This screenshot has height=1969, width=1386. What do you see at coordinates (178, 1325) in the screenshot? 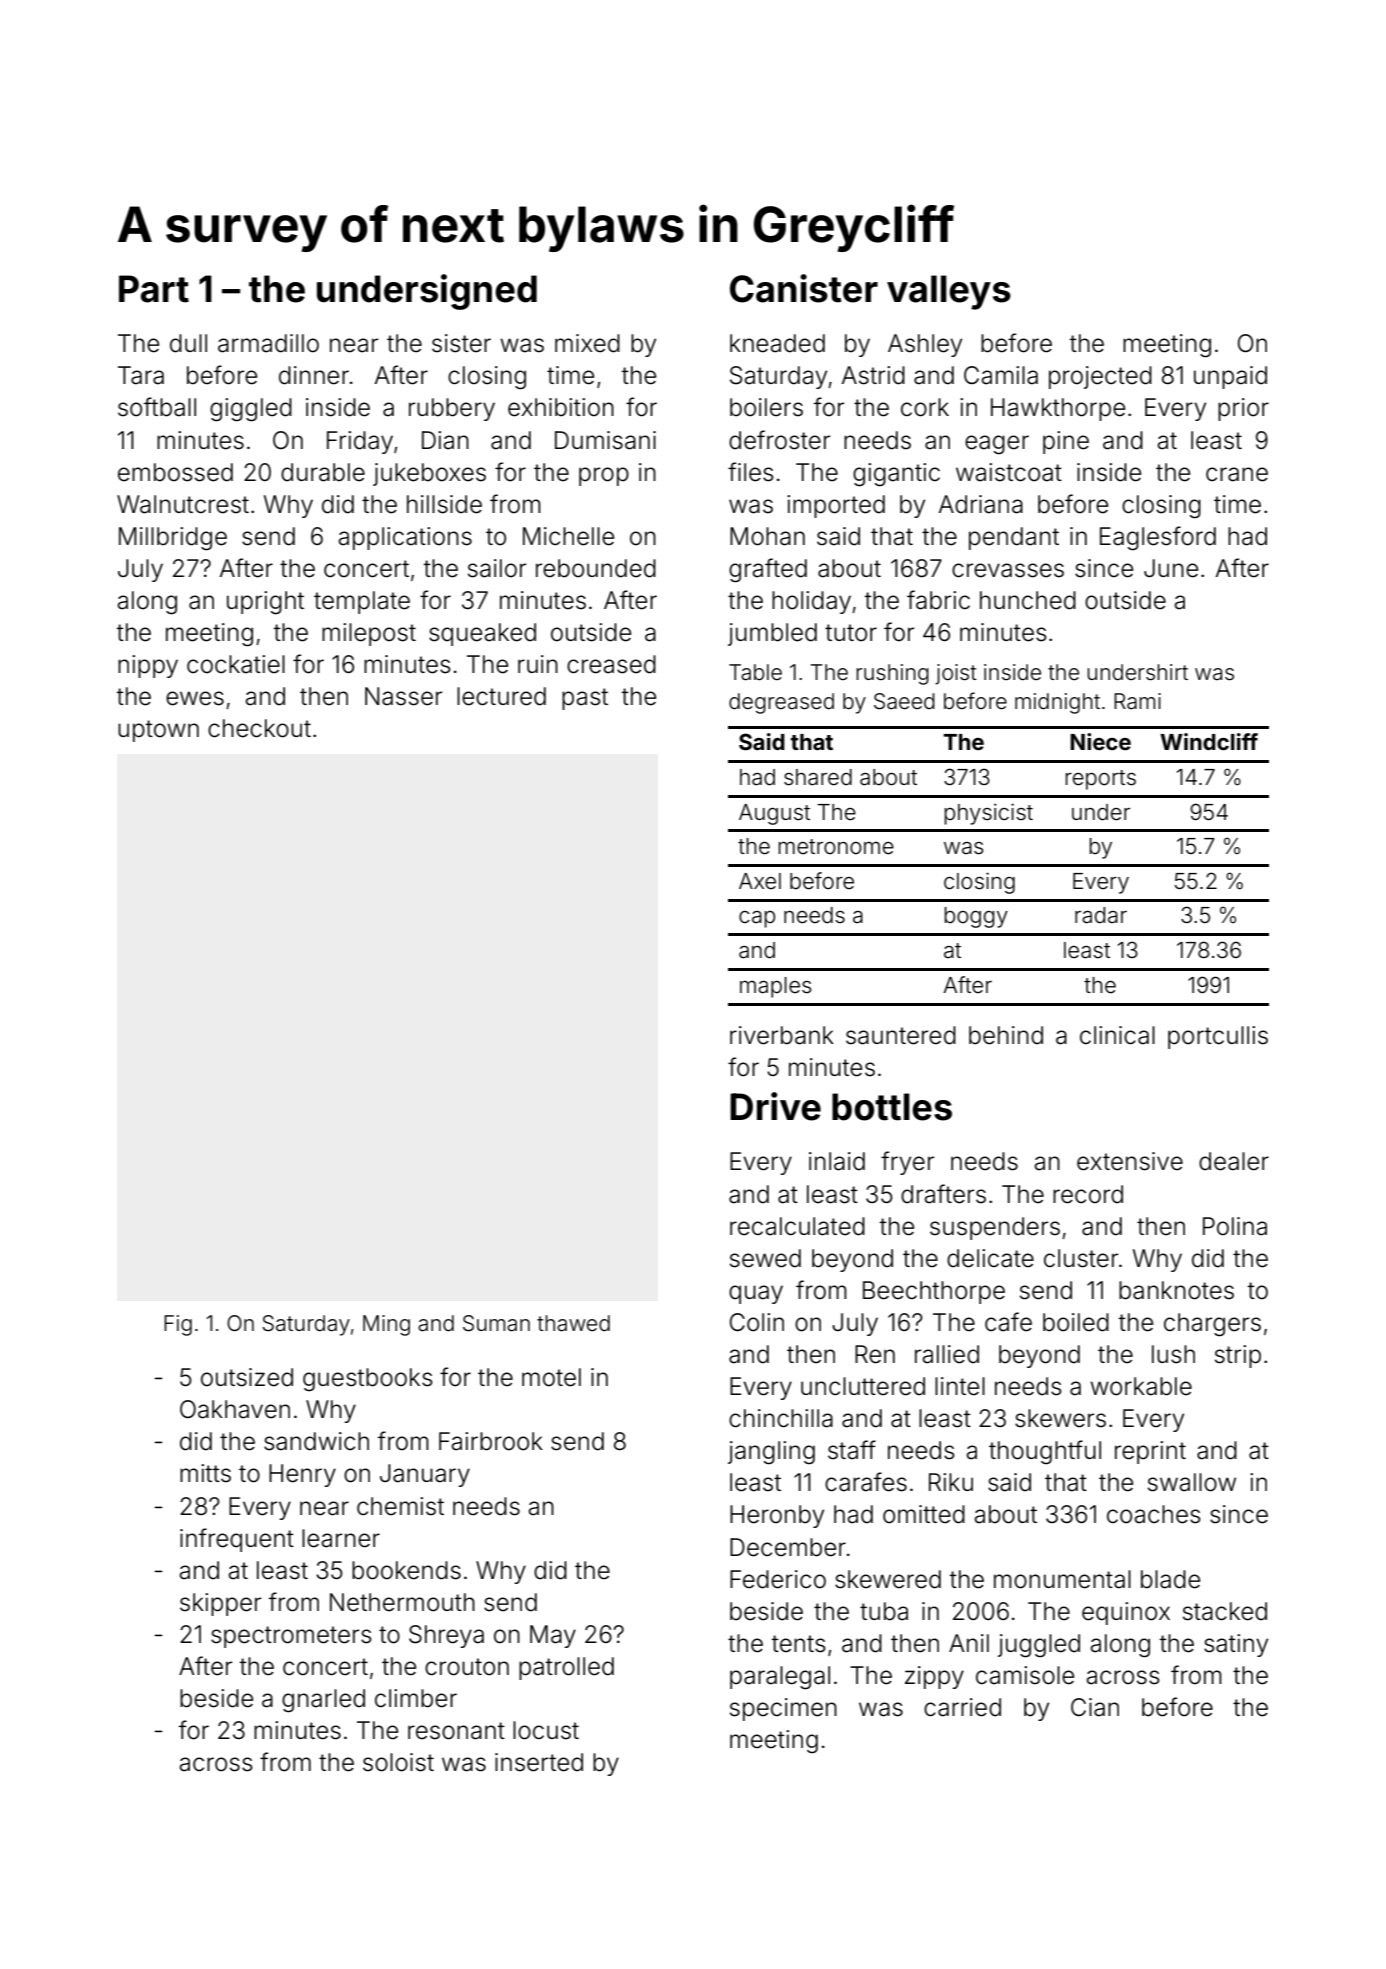
I see `Fig` at bounding box center [178, 1325].
